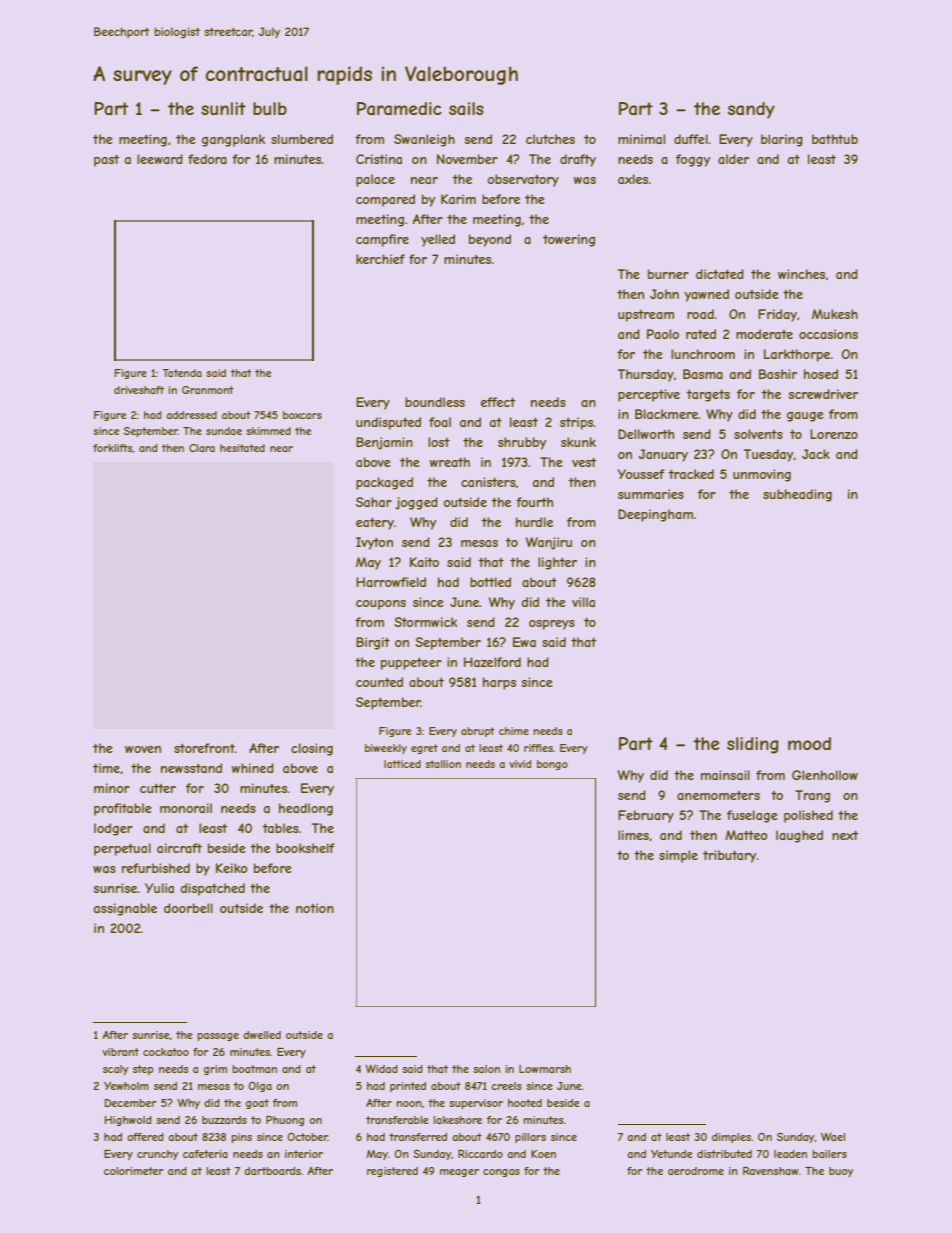  What do you see at coordinates (188, 908) in the page?
I see `doorbell` at bounding box center [188, 908].
